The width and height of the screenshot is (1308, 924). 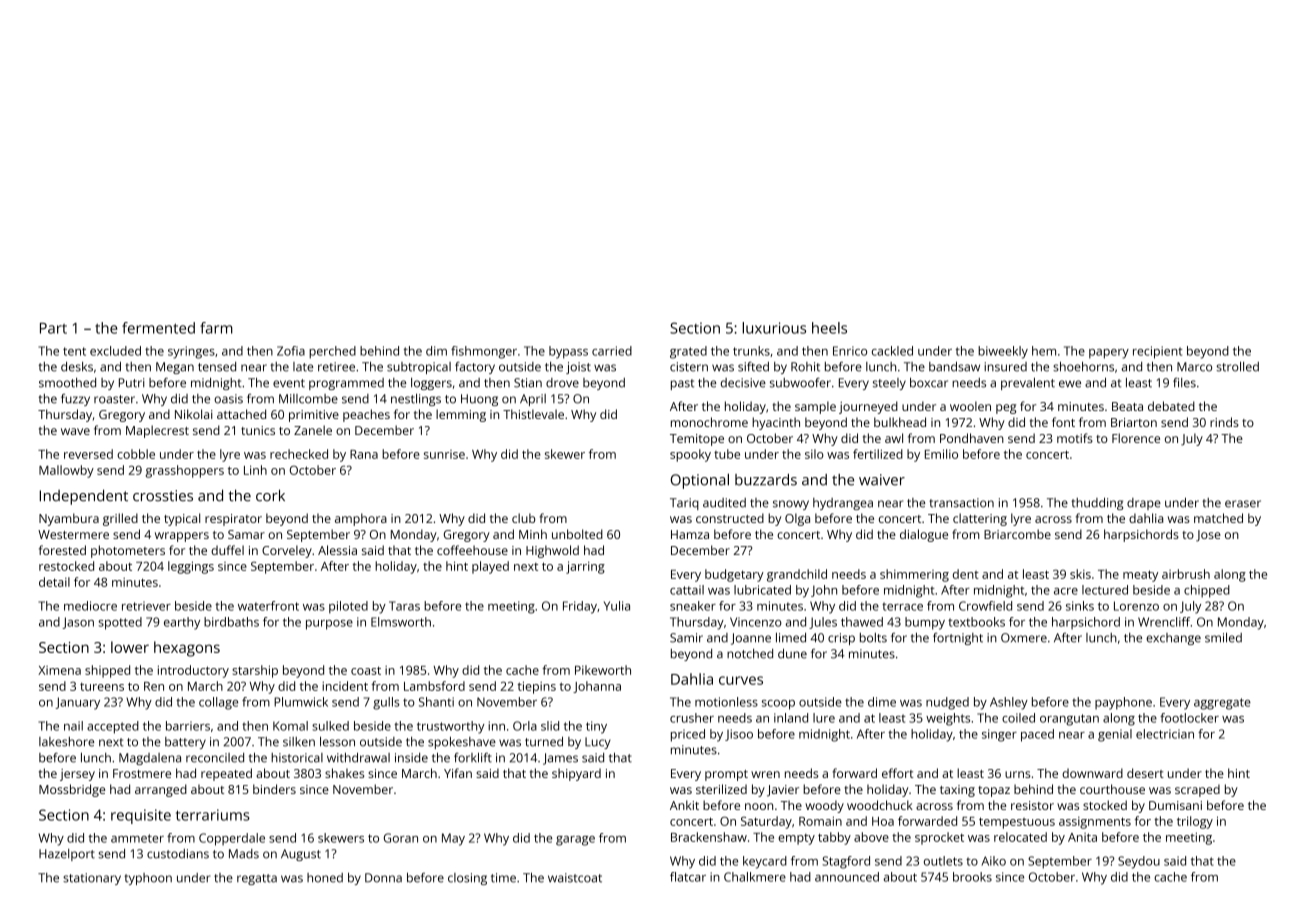 What do you see at coordinates (1158, 352) in the screenshot?
I see `recipient` at bounding box center [1158, 352].
